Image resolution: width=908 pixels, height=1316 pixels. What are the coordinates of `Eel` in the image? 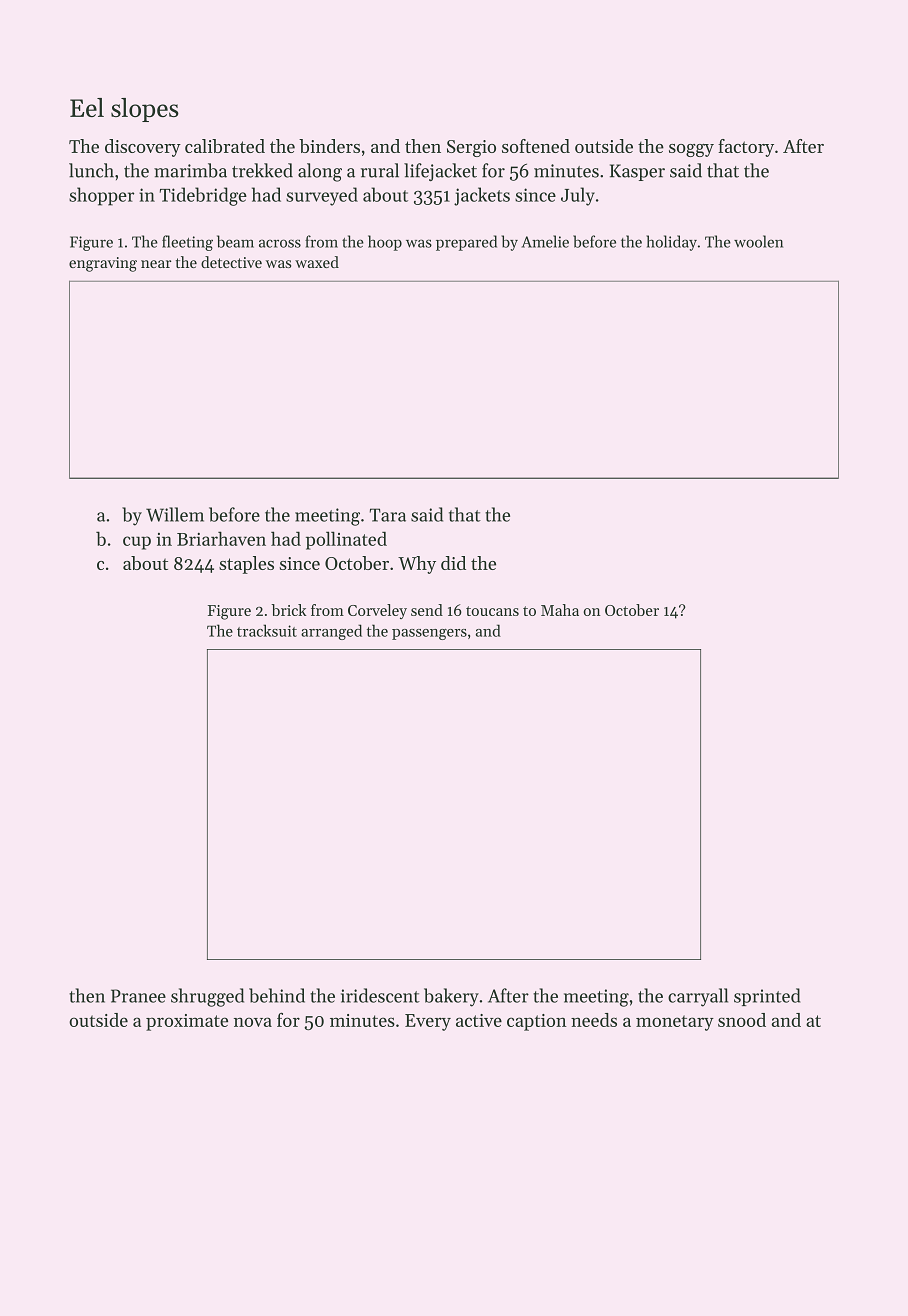 It's located at (87, 107).
